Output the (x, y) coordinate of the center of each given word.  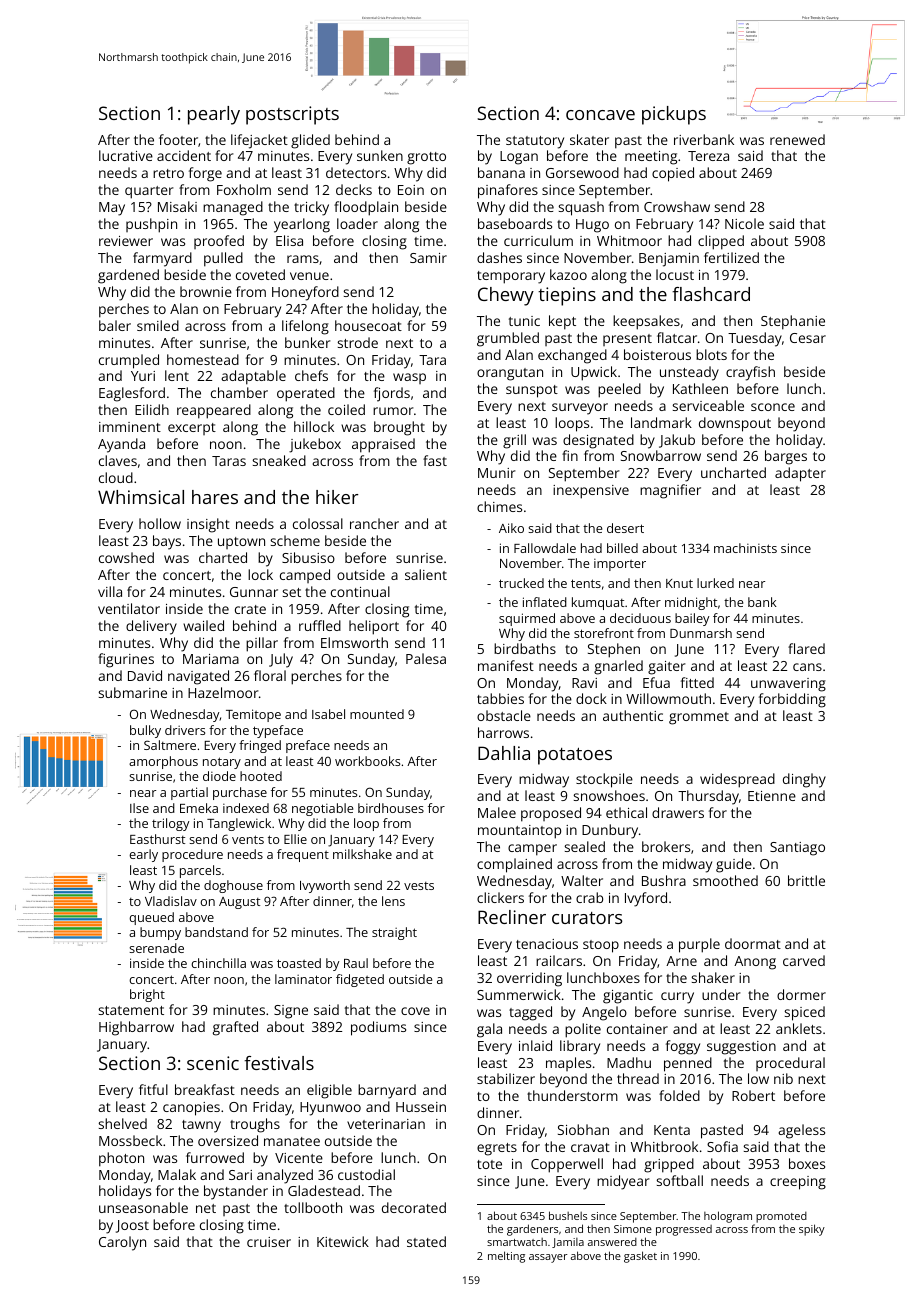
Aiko (511, 528)
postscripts (292, 115)
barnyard (387, 1091)
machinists (745, 548)
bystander (236, 1192)
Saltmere (170, 745)
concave (600, 115)
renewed (797, 139)
